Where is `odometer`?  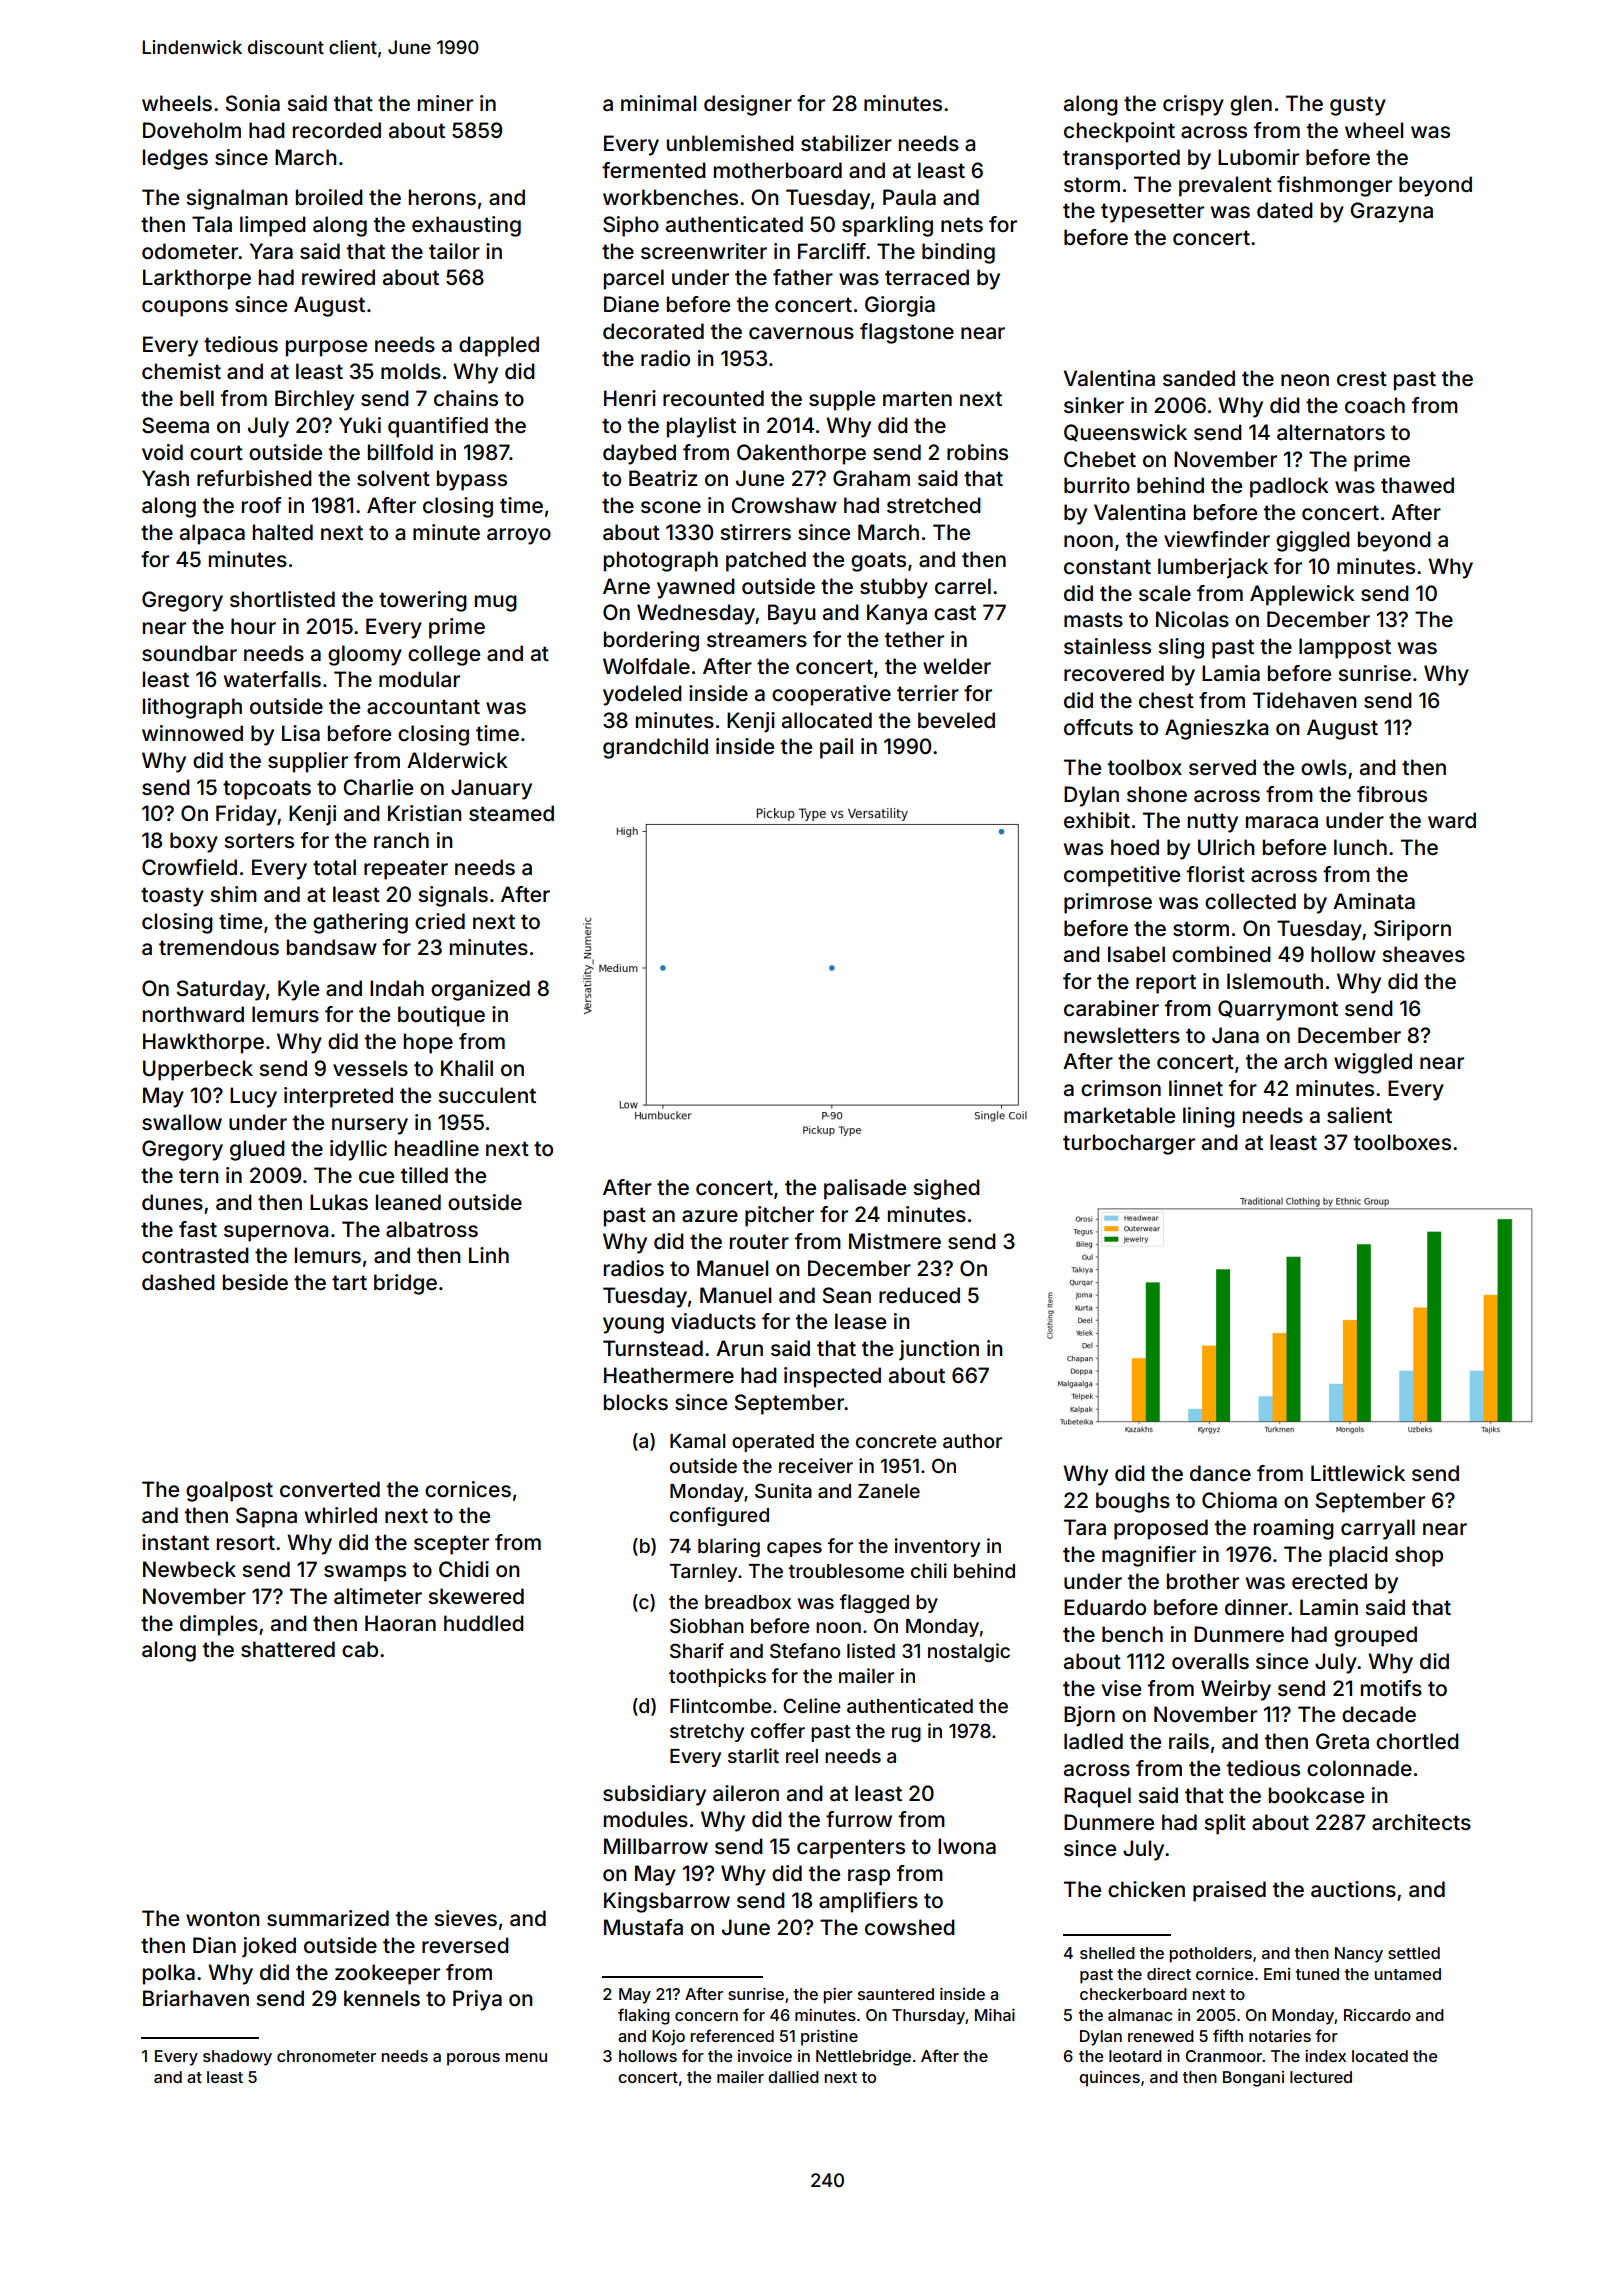 odometer is located at coordinates (190, 251).
